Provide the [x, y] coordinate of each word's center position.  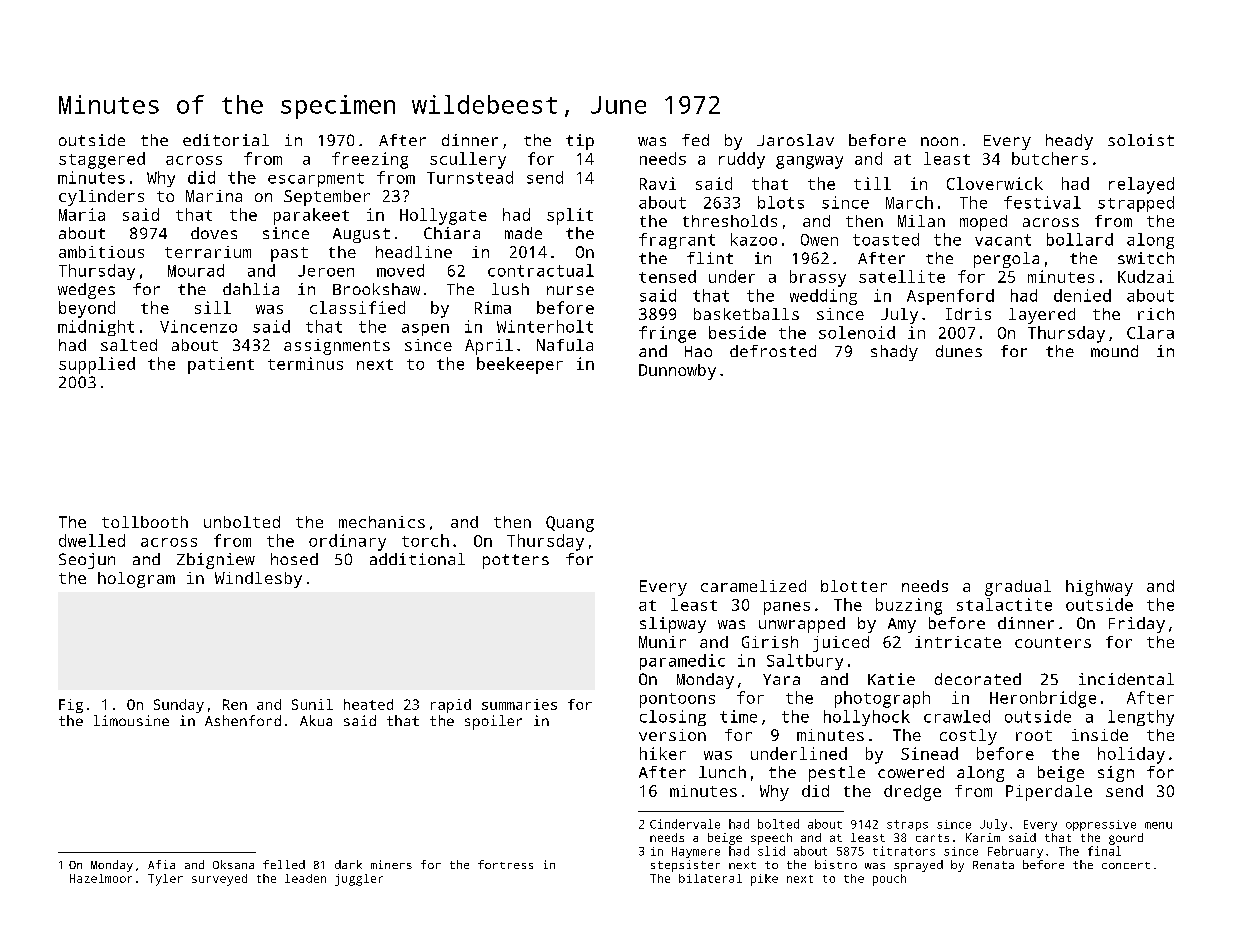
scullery [468, 160]
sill [213, 307]
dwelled [92, 540]
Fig [71, 706]
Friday [1137, 625]
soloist [1141, 140]
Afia [161, 864]
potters [516, 561]
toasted [886, 239]
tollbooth [145, 522]
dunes [959, 351]
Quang [570, 524]
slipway [673, 625]
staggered [102, 160]
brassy [818, 278]
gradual [1018, 588]
